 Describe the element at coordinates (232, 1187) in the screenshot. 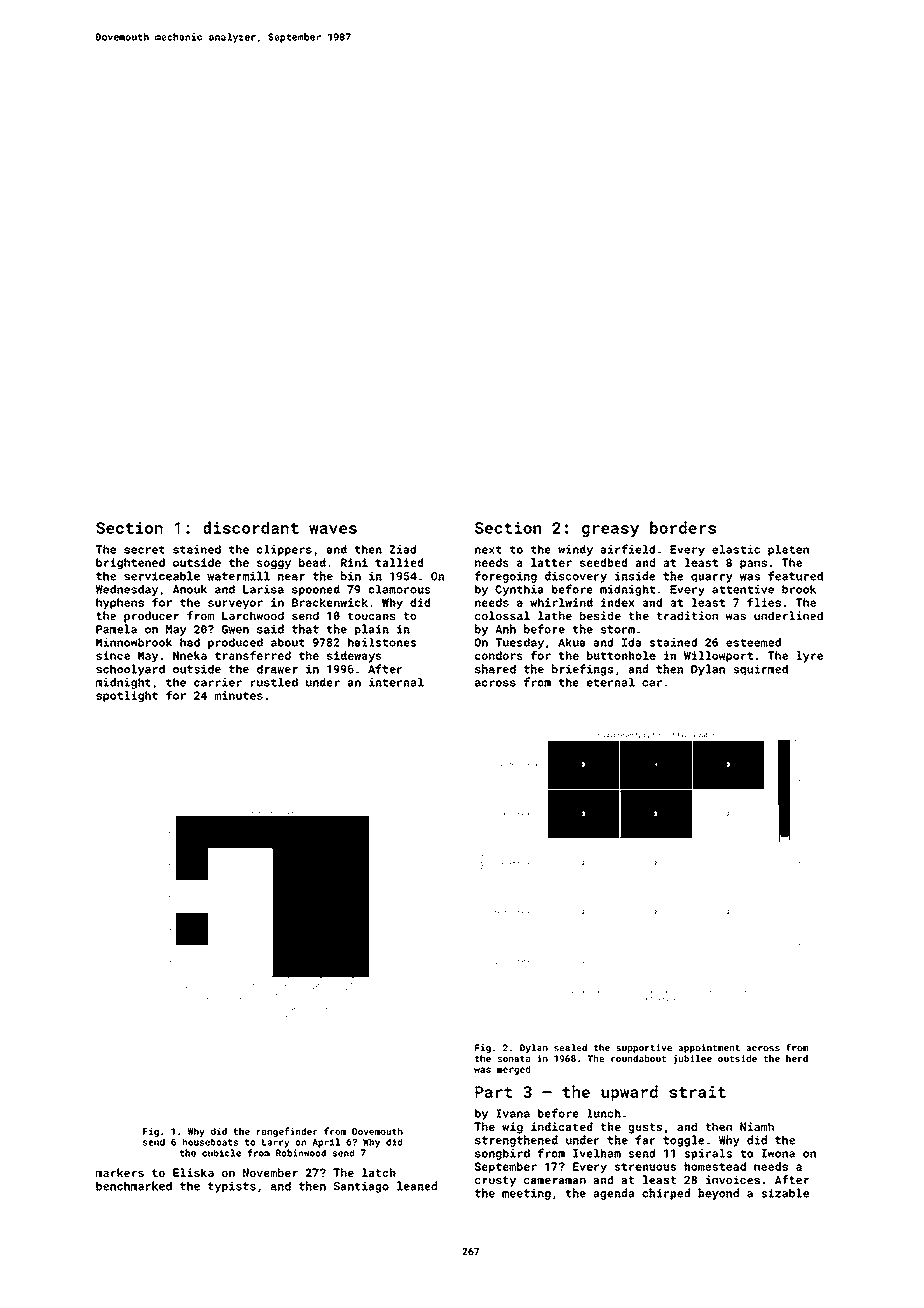

I see `typists` at that location.
